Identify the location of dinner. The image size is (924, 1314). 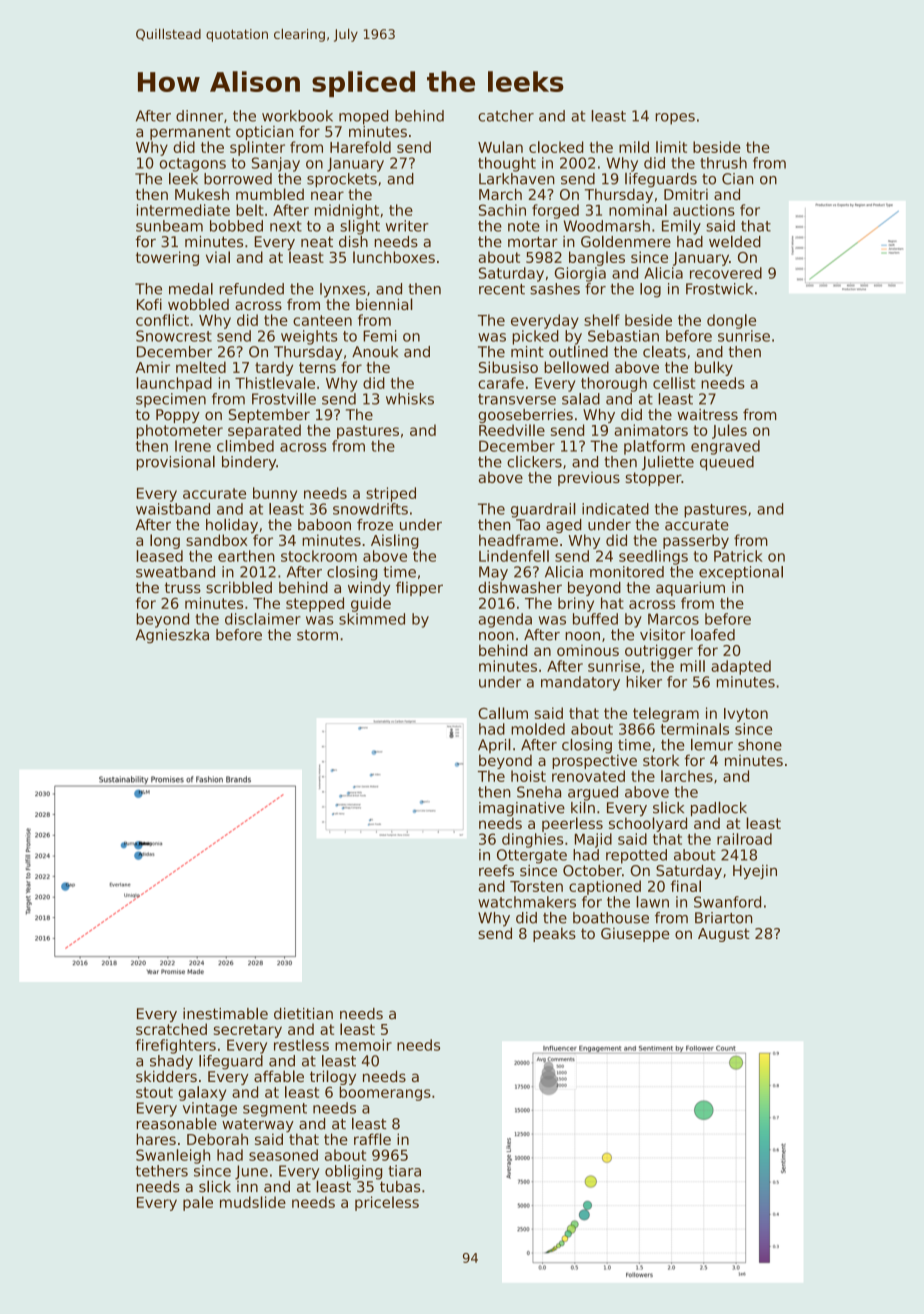
(199, 116).
